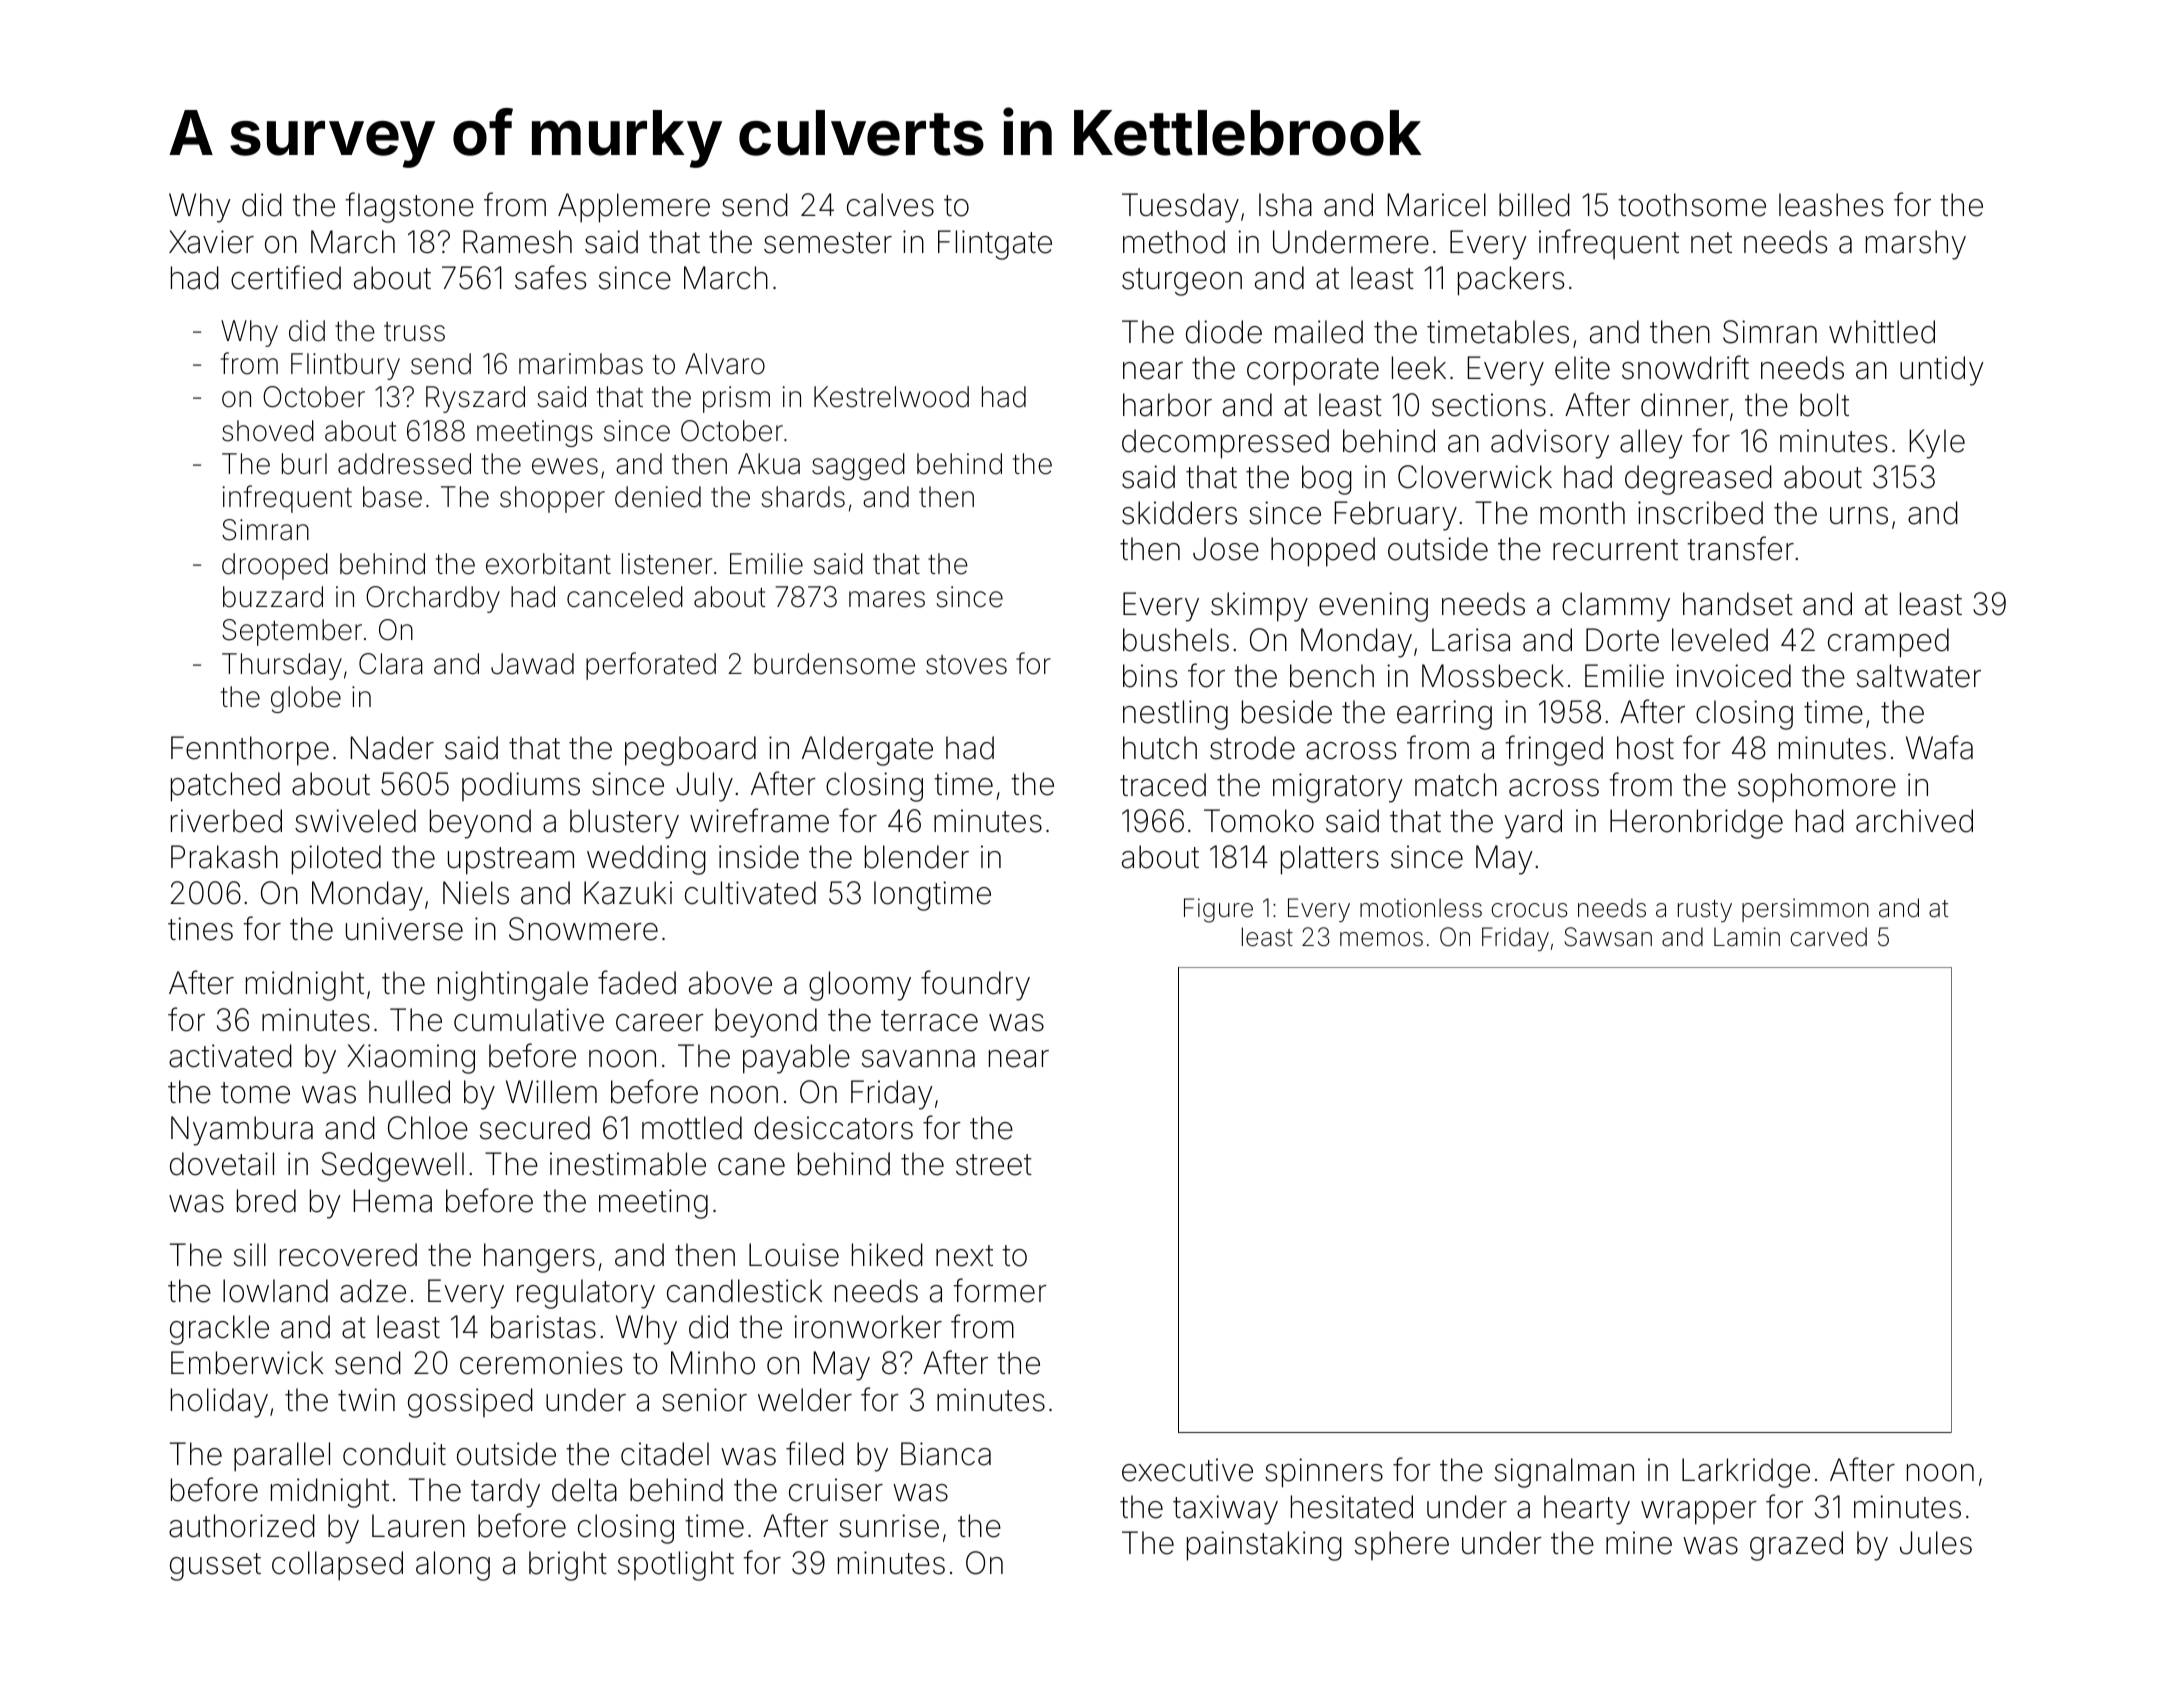  I want to click on tines, so click(200, 929).
